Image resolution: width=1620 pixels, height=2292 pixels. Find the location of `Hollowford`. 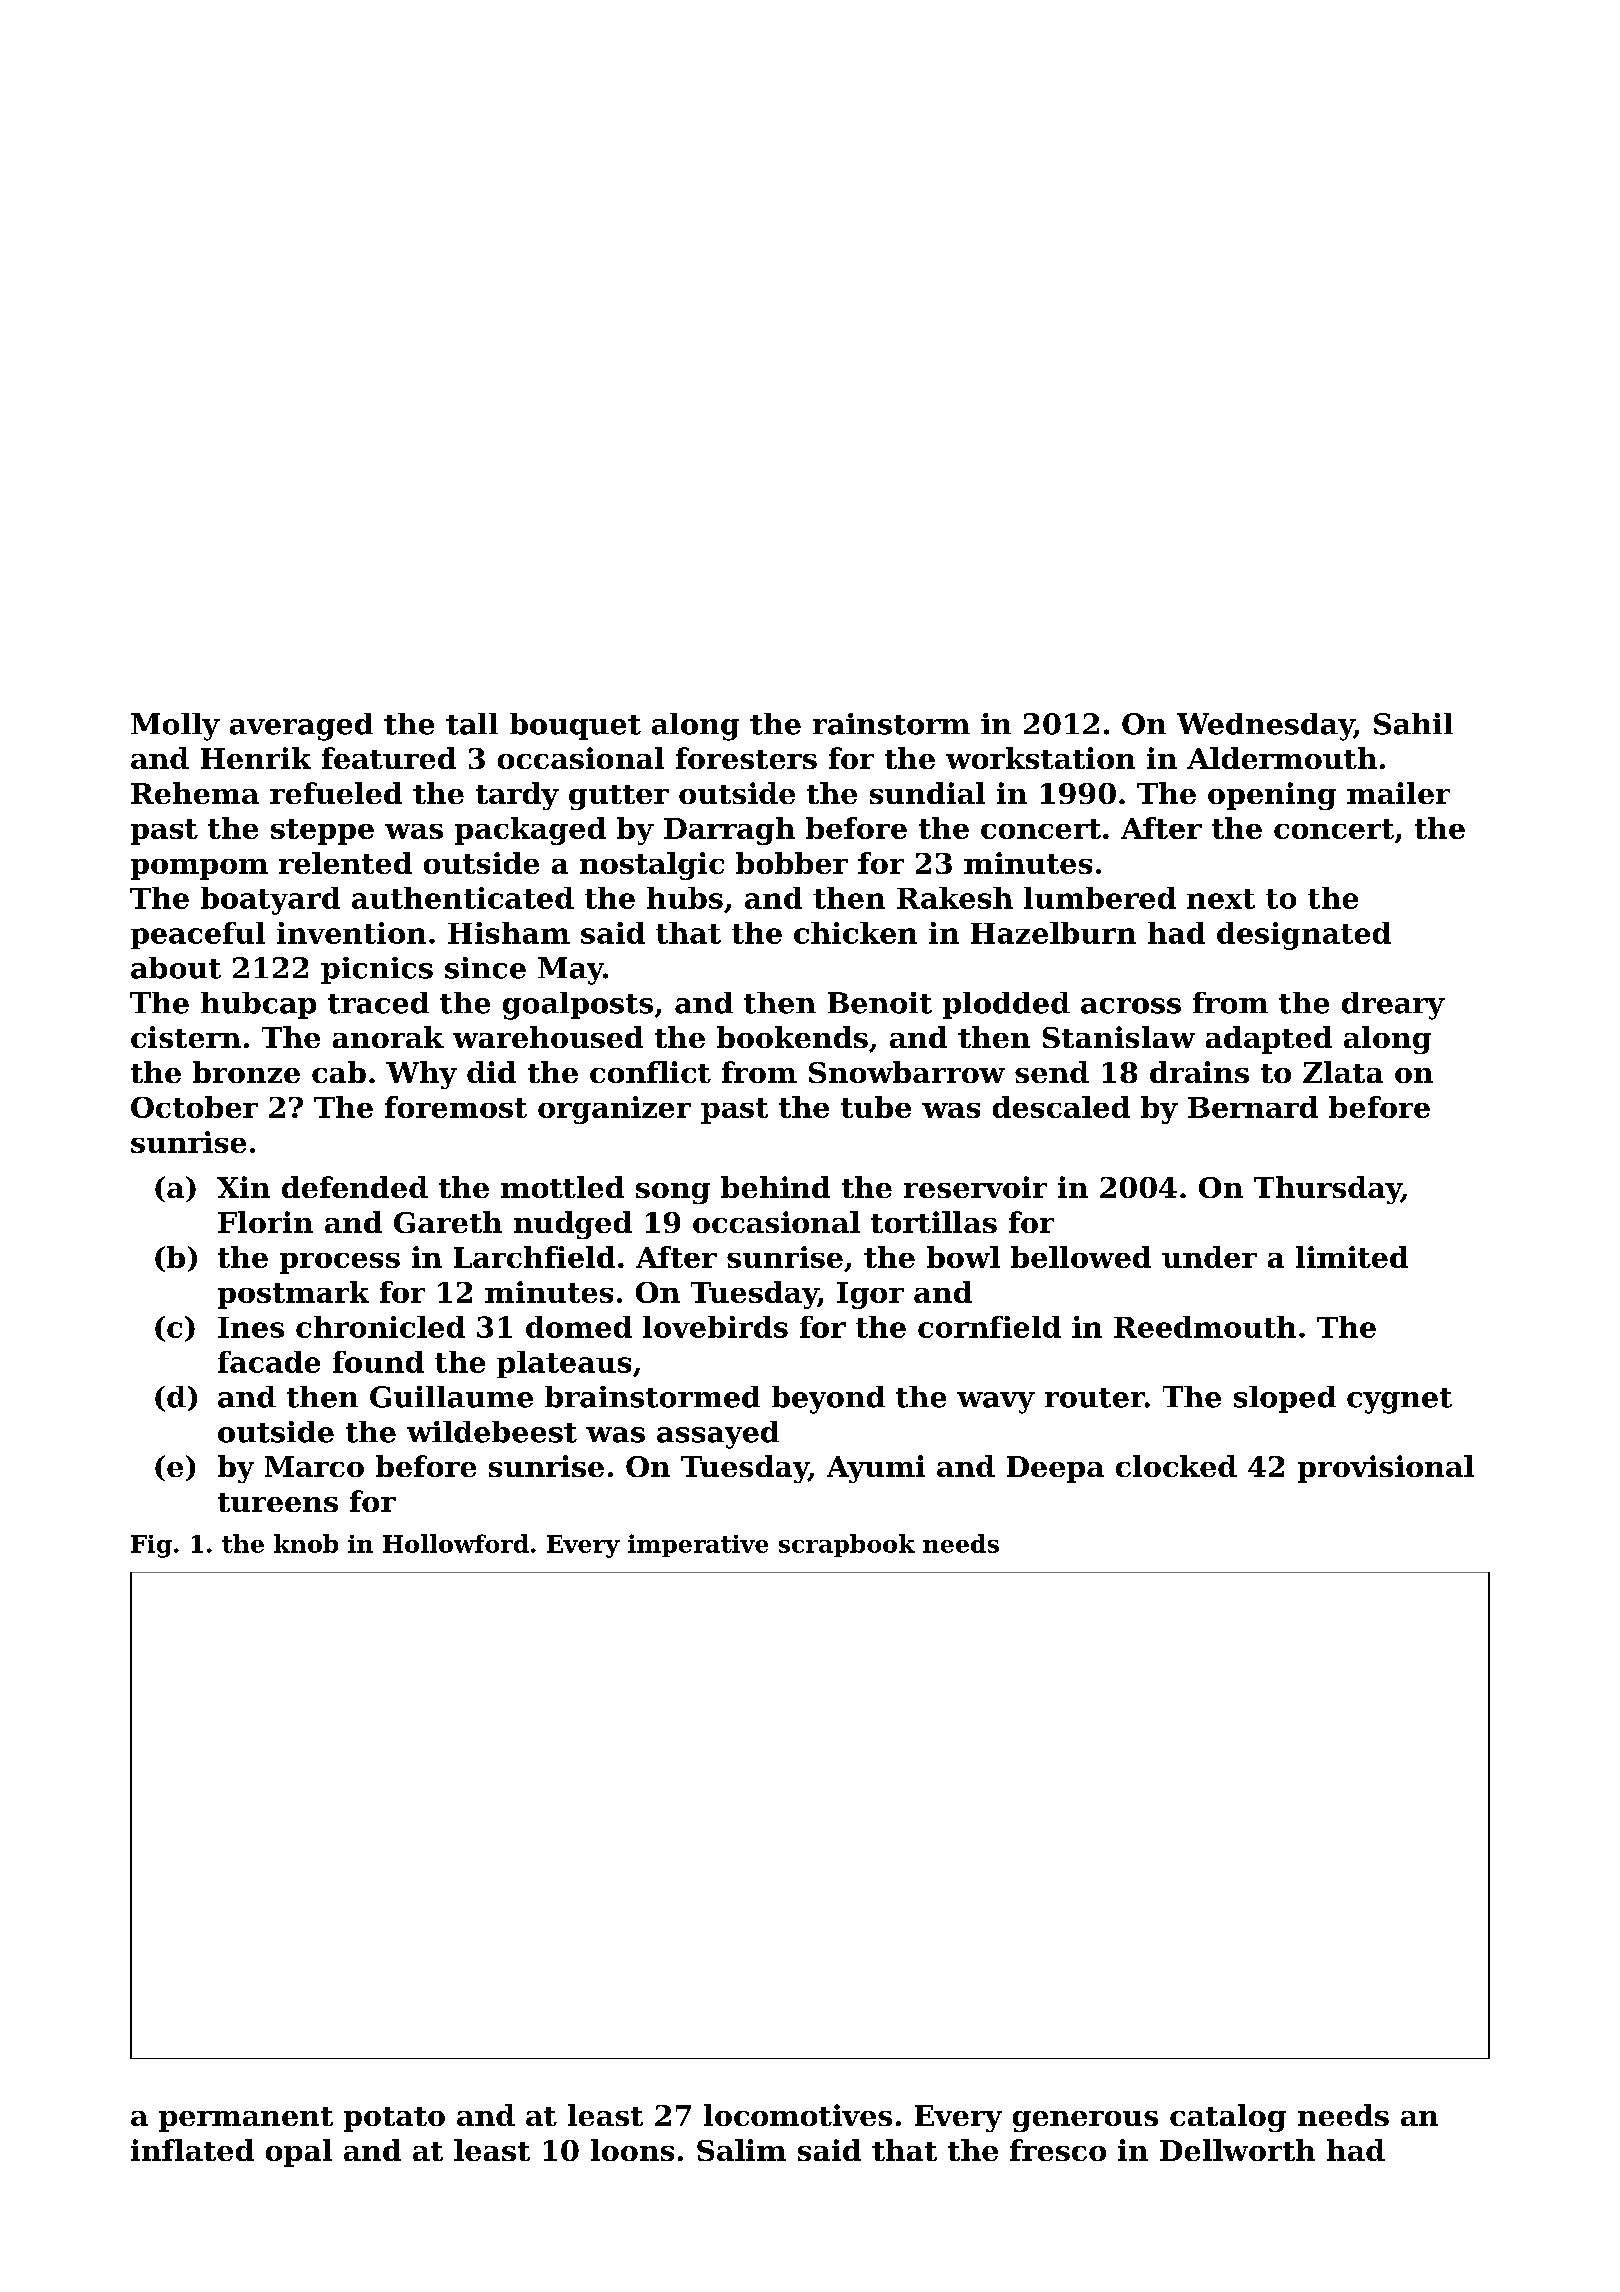

Hollowford is located at coordinates (456, 1543).
